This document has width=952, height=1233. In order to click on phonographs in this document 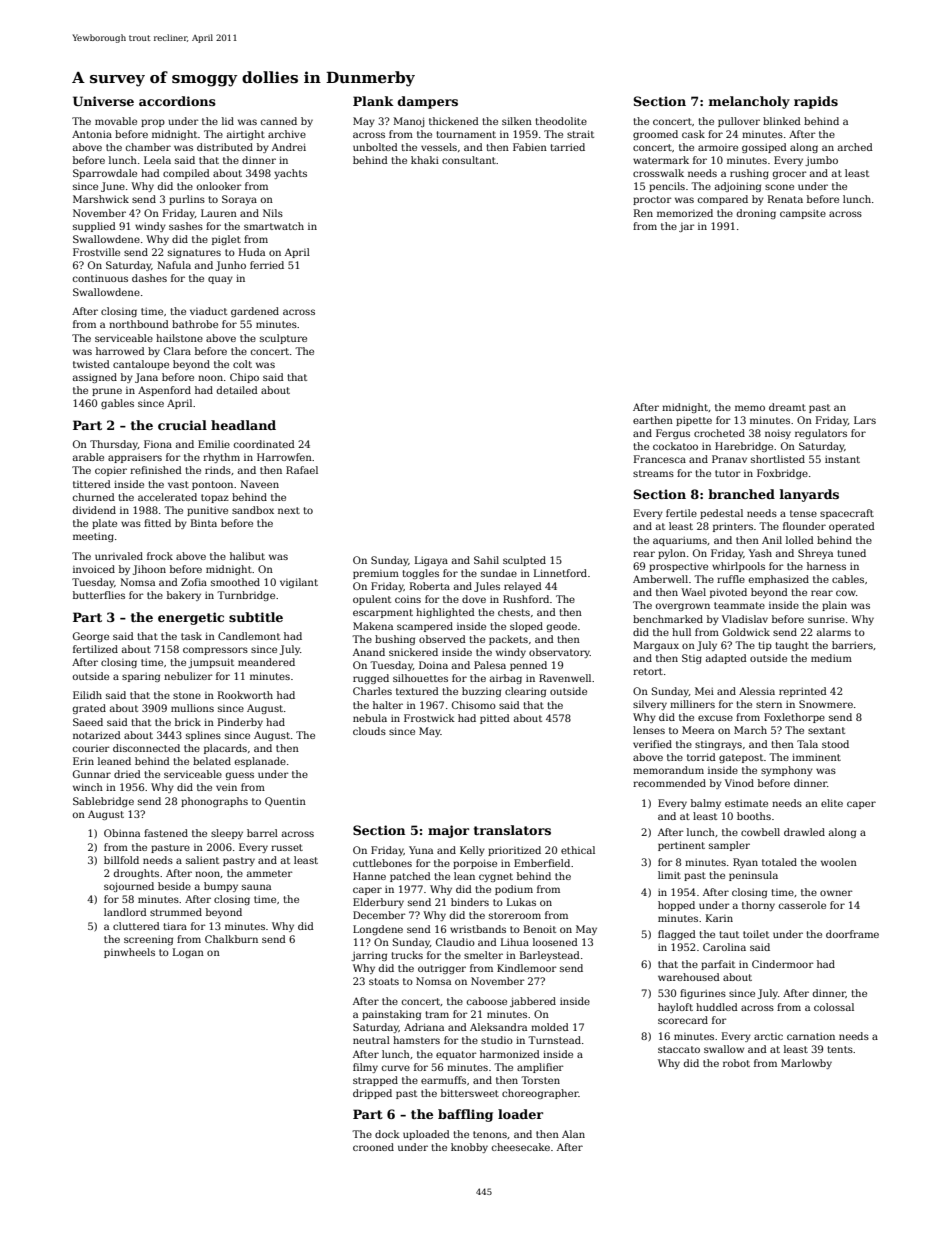, I will do `click(214, 802)`.
